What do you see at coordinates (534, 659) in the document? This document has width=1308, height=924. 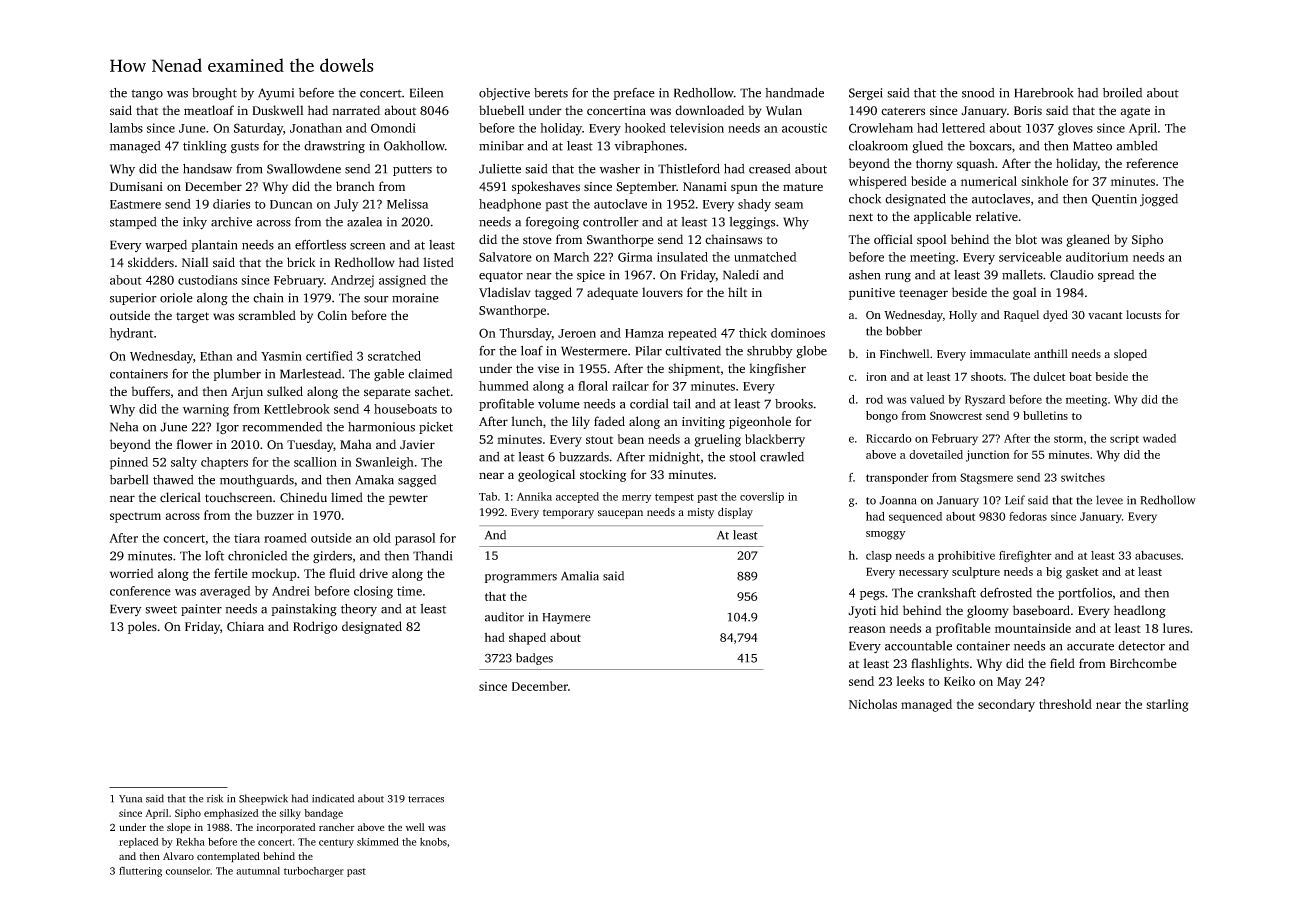 I see `badges` at bounding box center [534, 659].
